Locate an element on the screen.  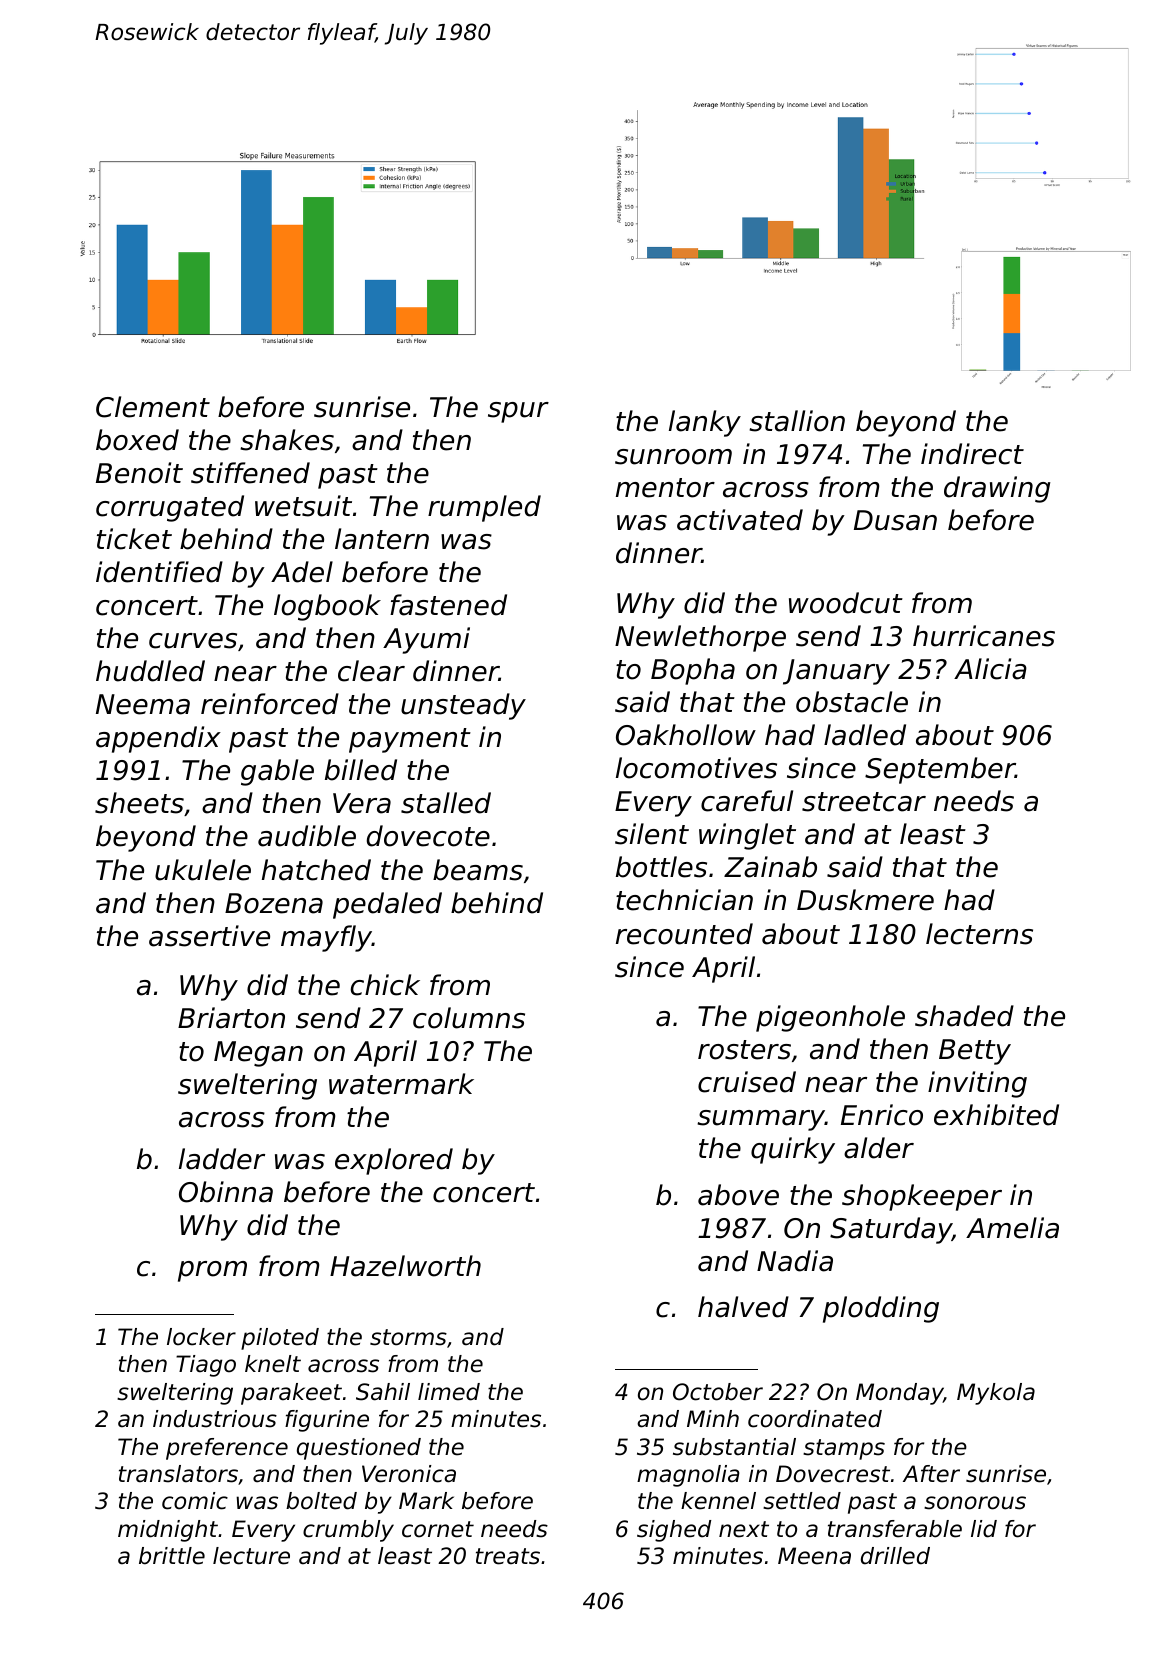
ladled is located at coordinates (865, 735).
